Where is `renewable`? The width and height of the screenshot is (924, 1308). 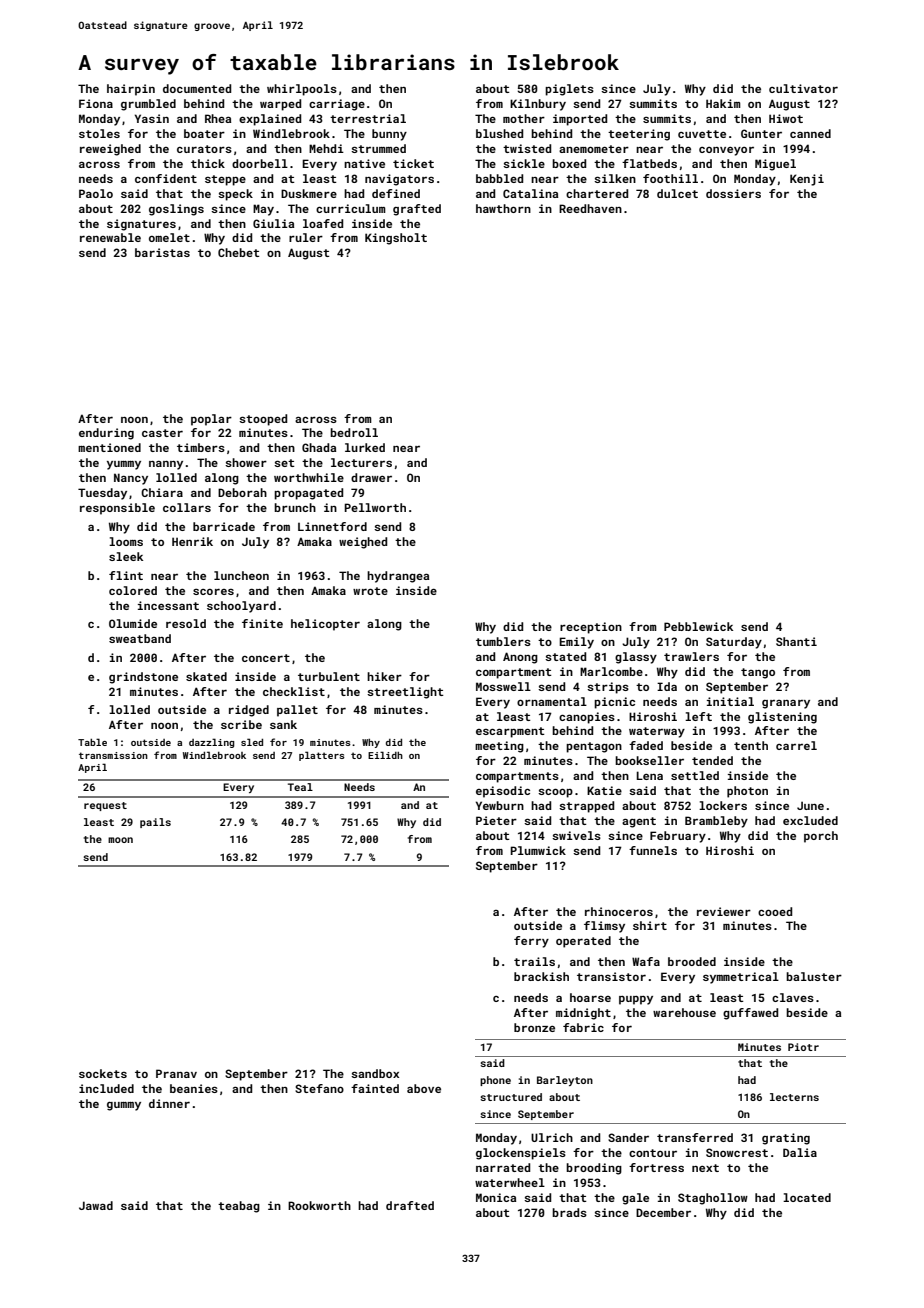 renewable is located at coordinates (110, 237).
